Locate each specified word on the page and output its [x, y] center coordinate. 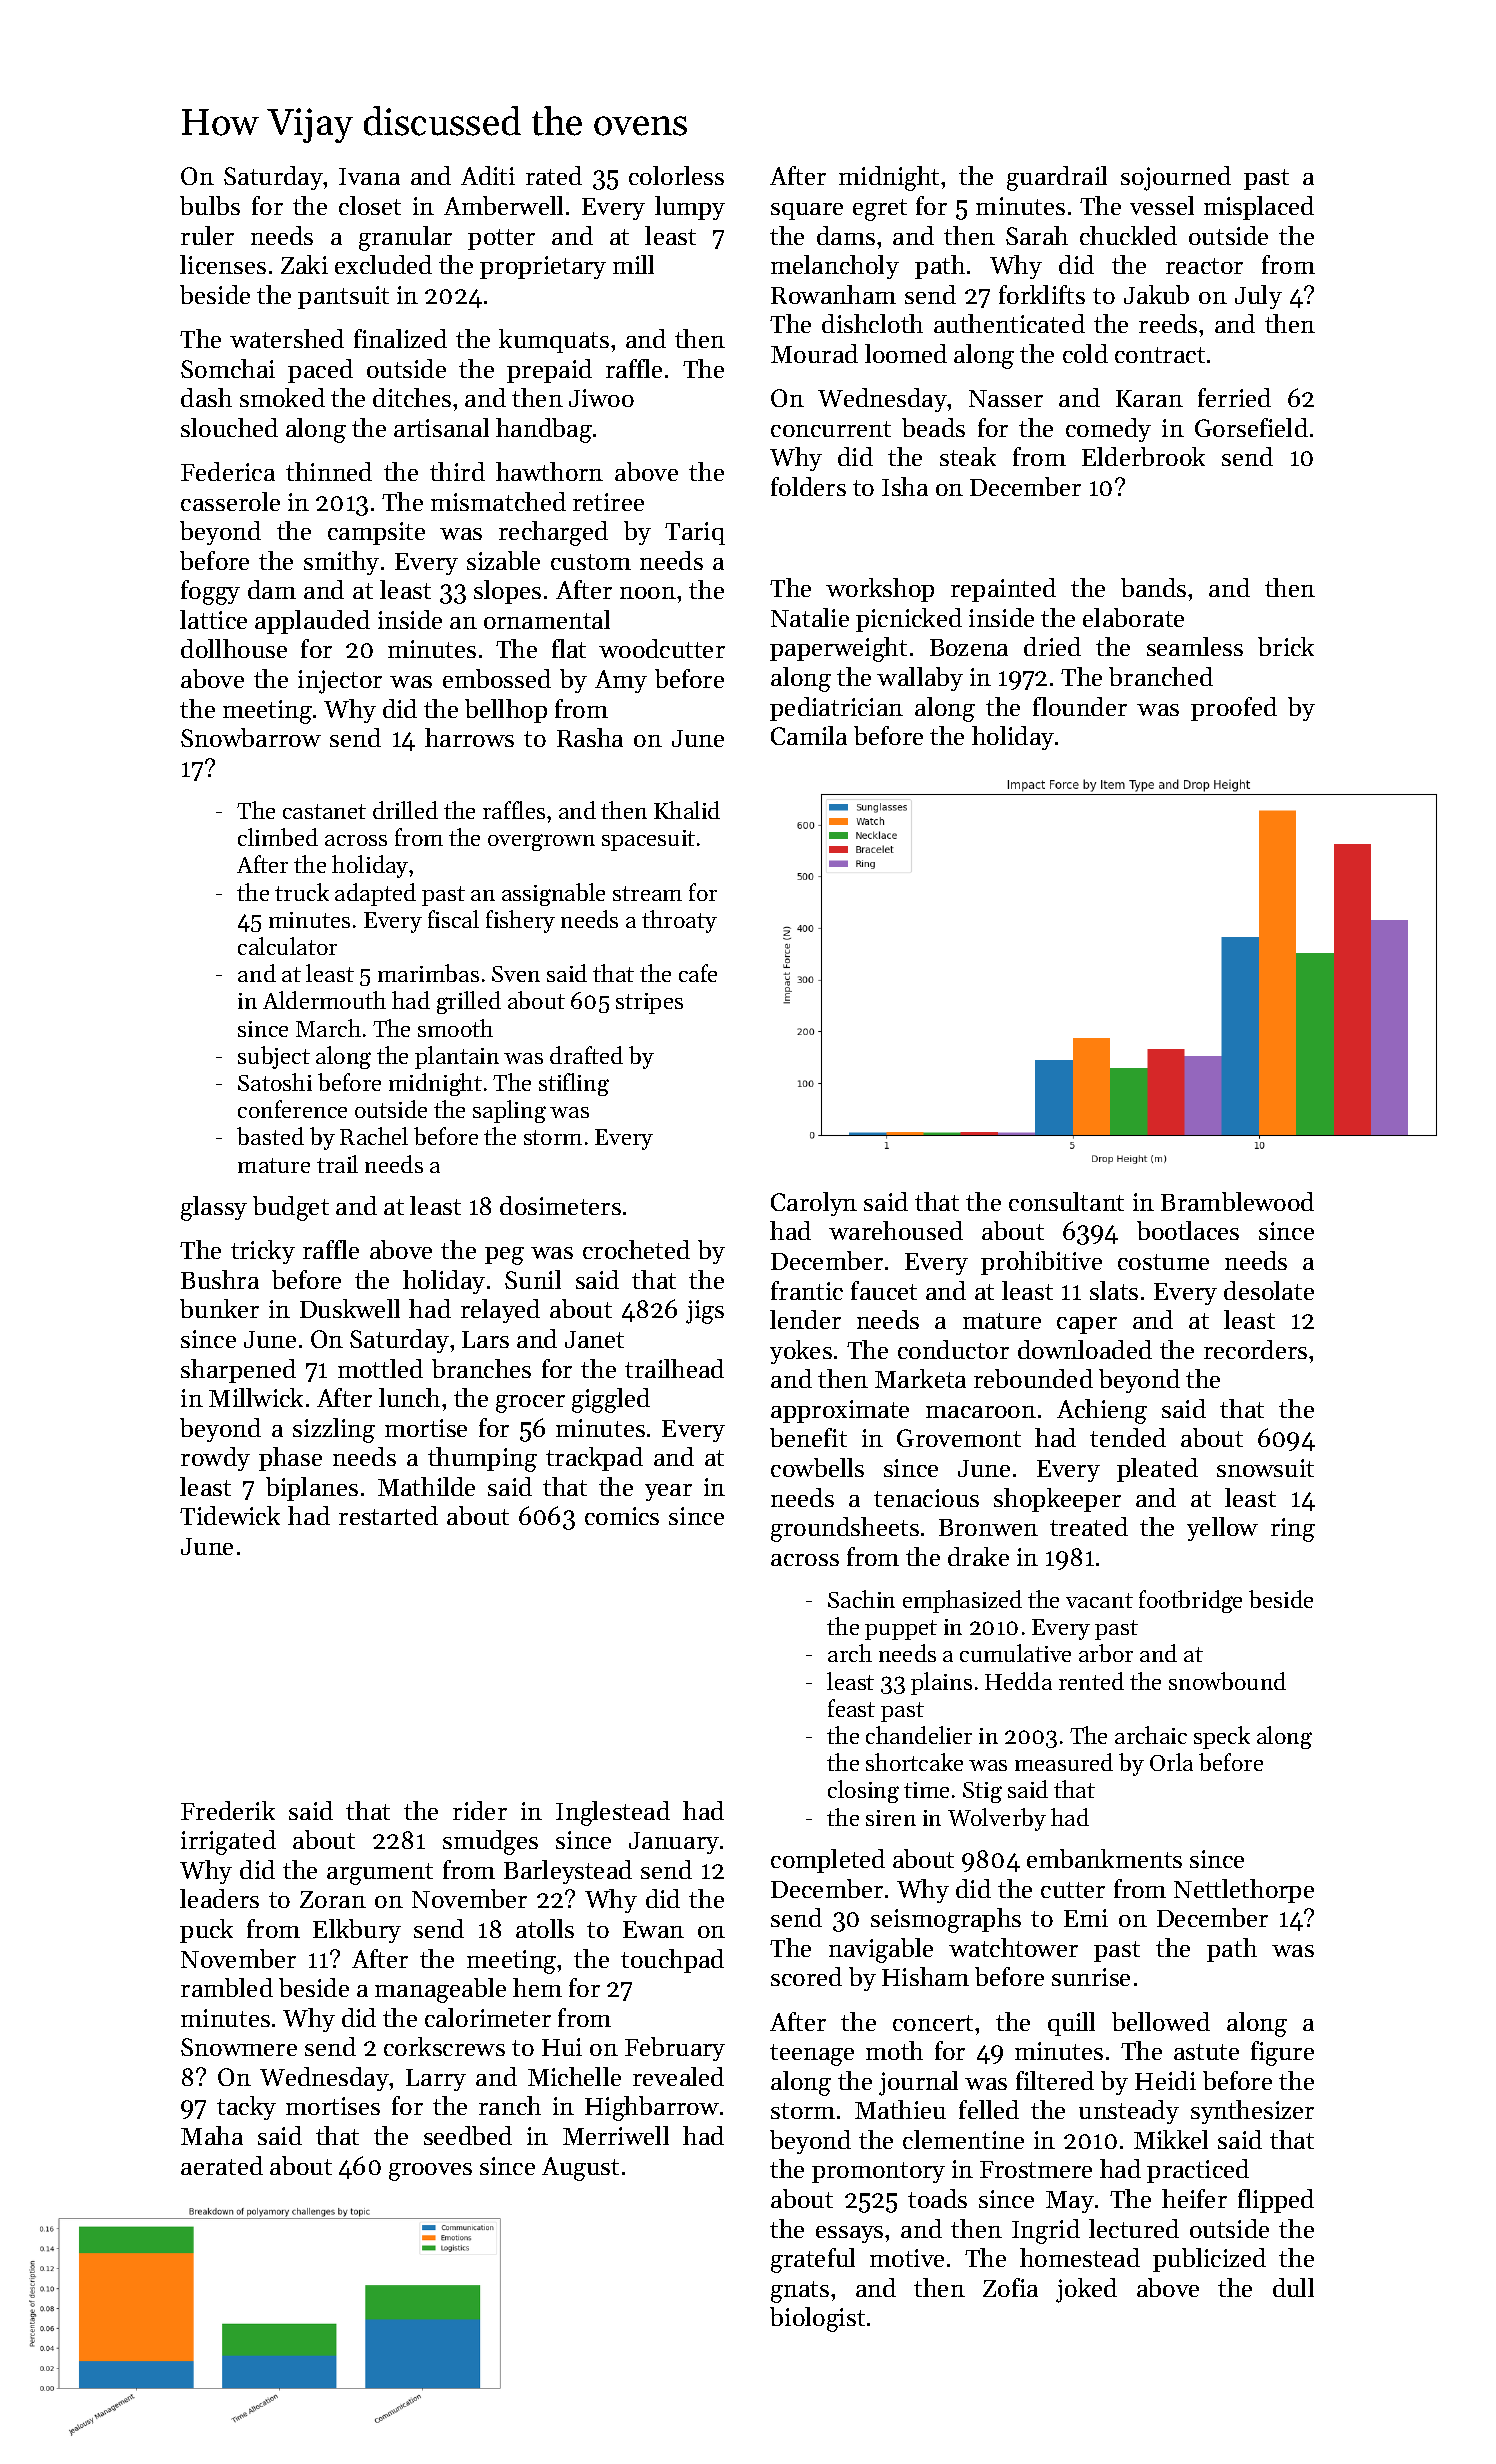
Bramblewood [1237, 1201]
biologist [817, 2319]
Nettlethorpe [1244, 1891]
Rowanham [833, 294]
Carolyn [814, 1204]
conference [292, 1109]
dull [1293, 2287]
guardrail [1057, 178]
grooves [430, 2172]
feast [851, 1708]
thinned [329, 471]
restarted [388, 1515]
